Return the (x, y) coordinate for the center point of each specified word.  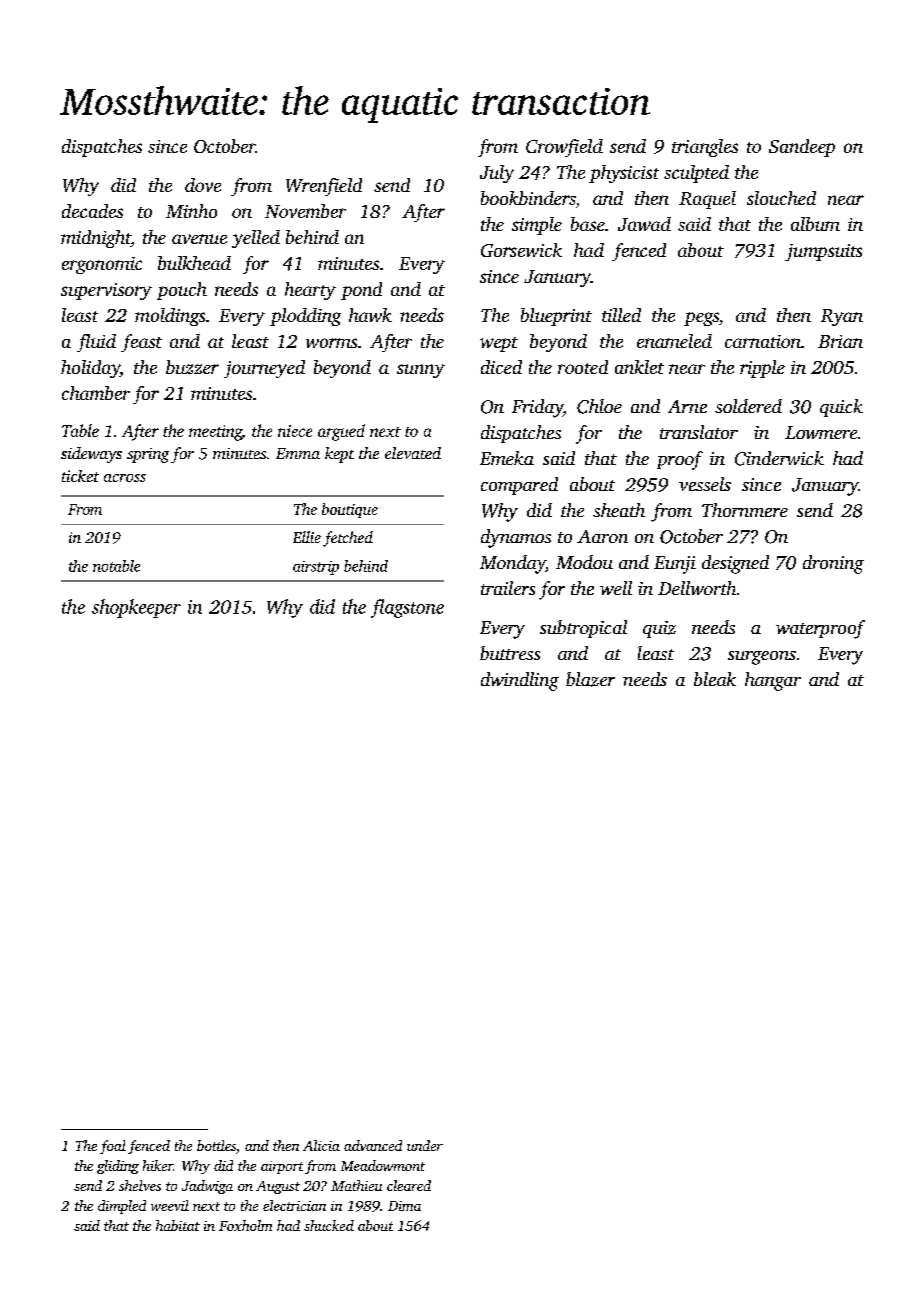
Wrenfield (324, 187)
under (425, 1145)
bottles (216, 1145)
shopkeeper (136, 608)
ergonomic (102, 265)
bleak (715, 679)
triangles (705, 148)
